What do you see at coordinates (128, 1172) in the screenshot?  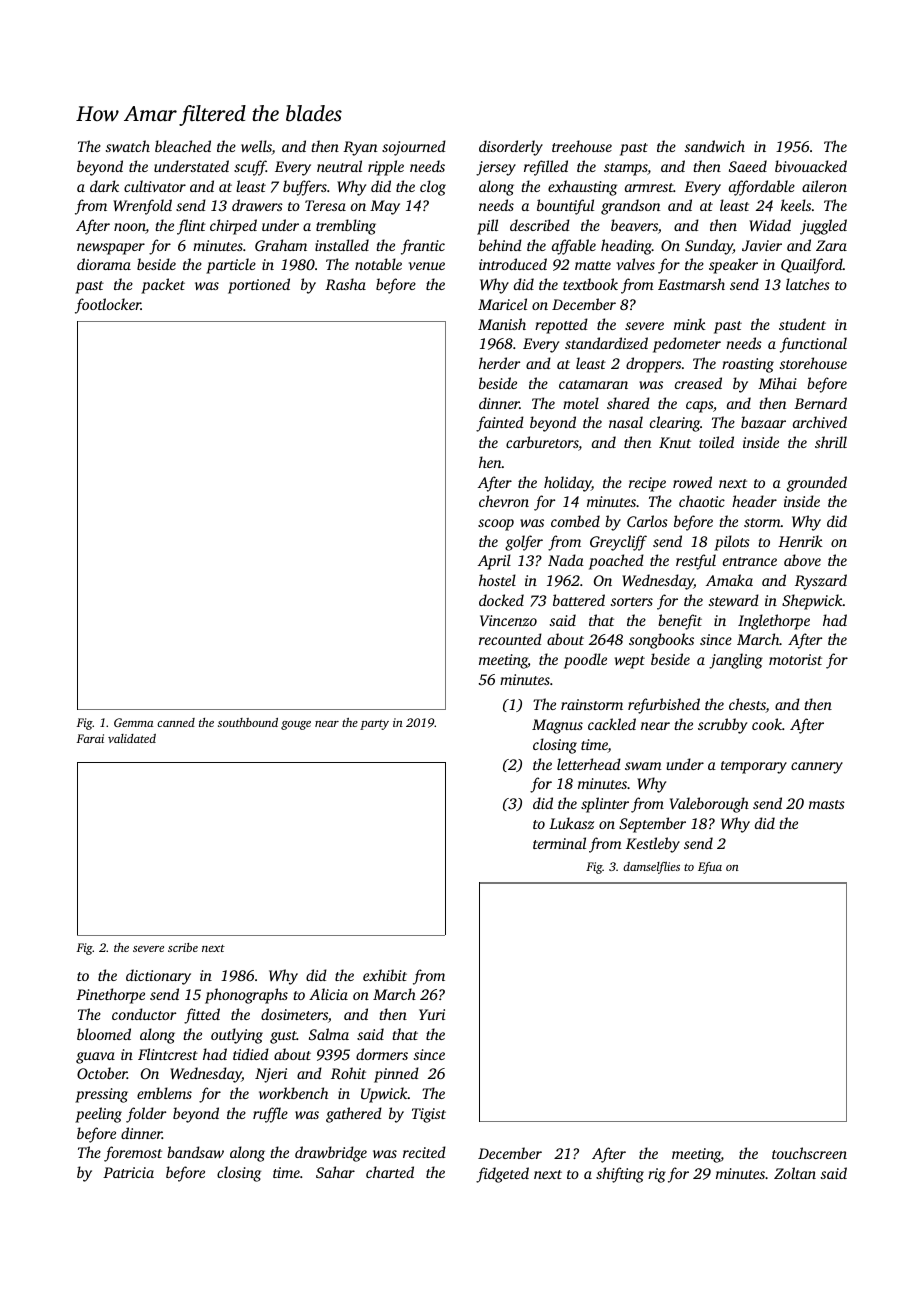 I see `Patricia` at bounding box center [128, 1172].
